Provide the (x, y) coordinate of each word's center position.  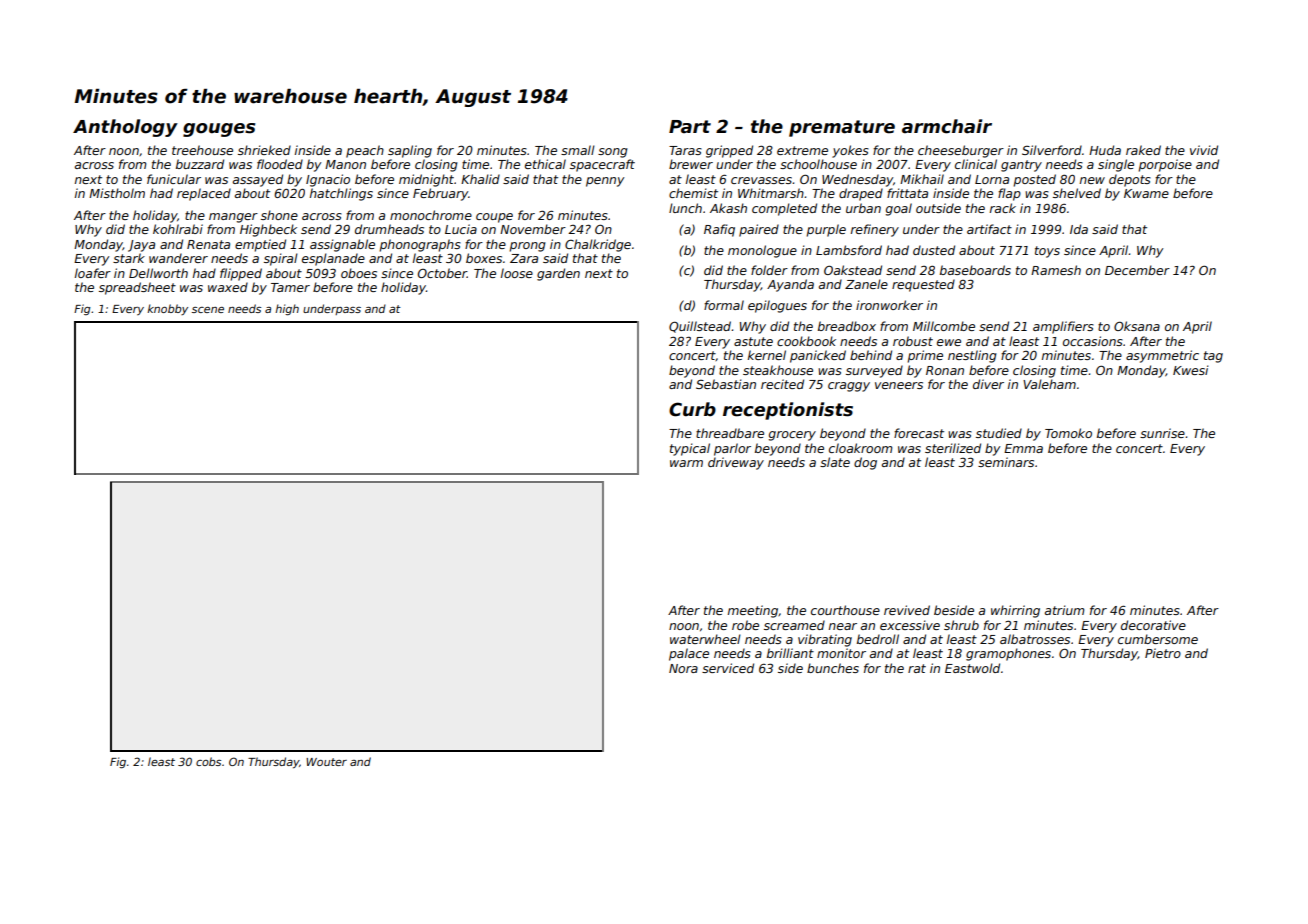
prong (527, 247)
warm (686, 463)
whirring (1015, 611)
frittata (907, 193)
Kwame (1146, 193)
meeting (753, 611)
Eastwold (972, 668)
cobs (208, 761)
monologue (762, 251)
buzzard (200, 164)
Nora (683, 668)
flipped (241, 274)
